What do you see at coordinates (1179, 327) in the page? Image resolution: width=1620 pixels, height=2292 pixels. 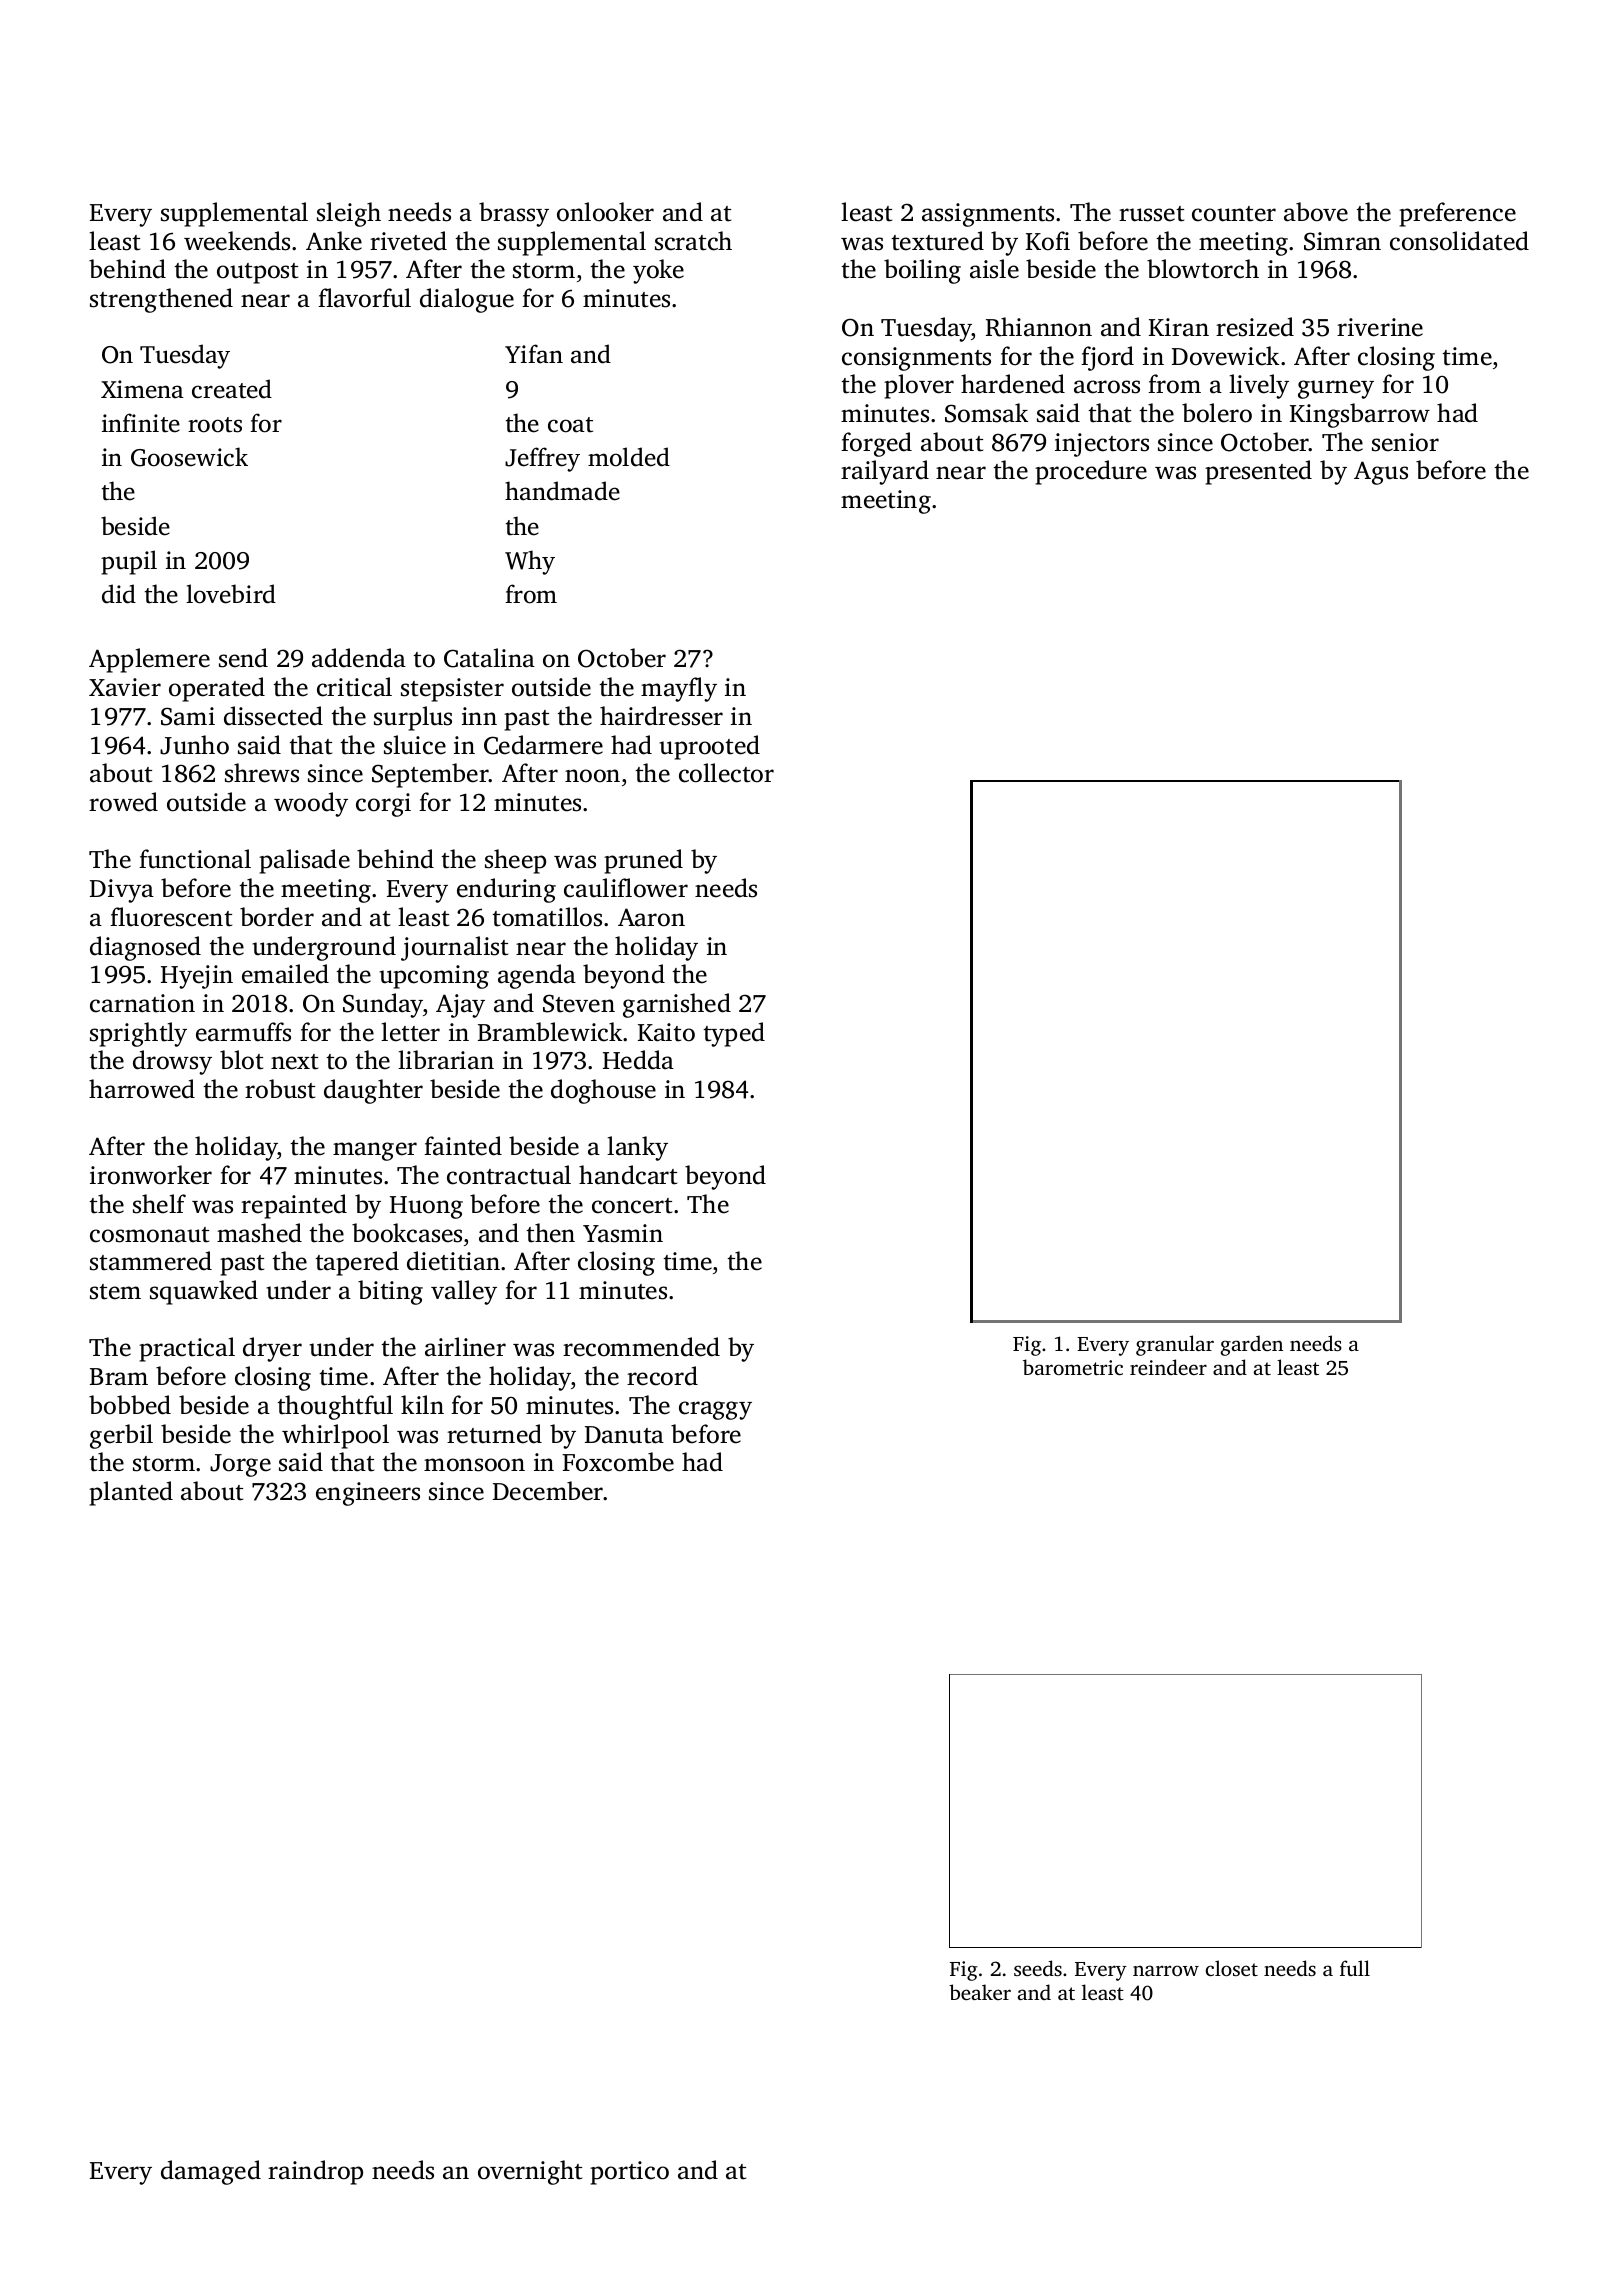 I see `Kiran` at bounding box center [1179, 327].
